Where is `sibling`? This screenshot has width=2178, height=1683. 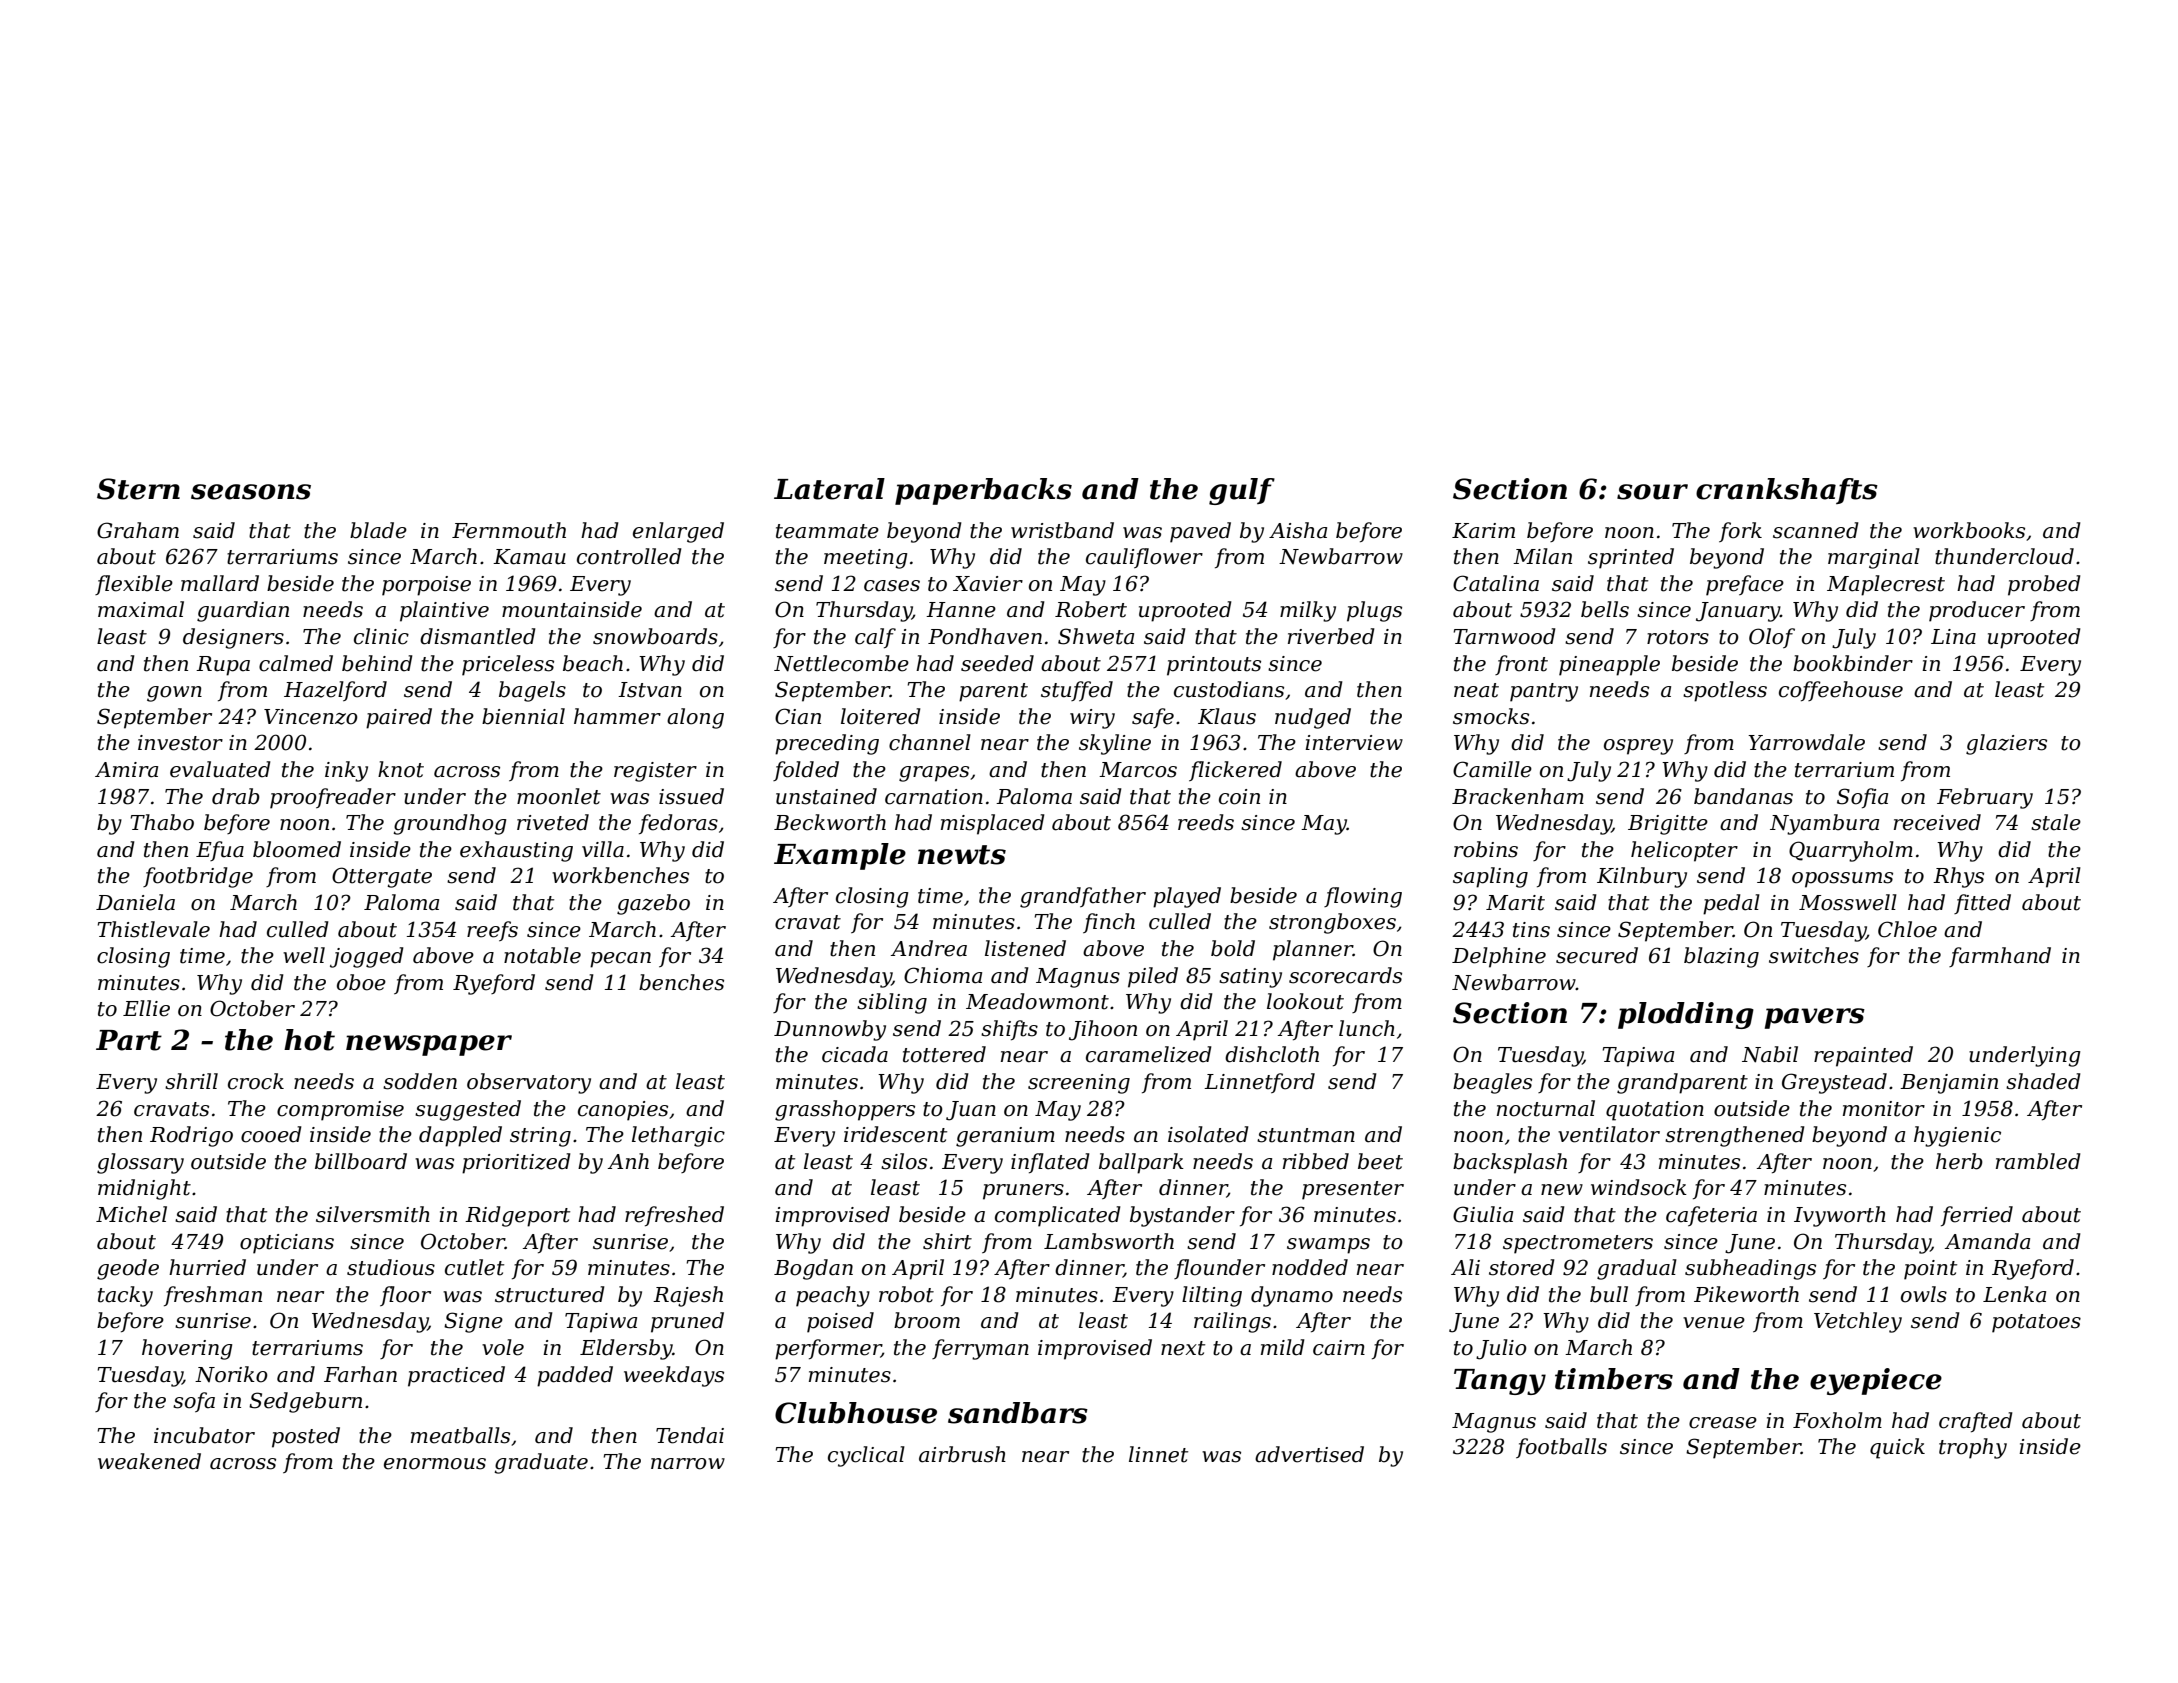
sibling is located at coordinates (892, 1003).
